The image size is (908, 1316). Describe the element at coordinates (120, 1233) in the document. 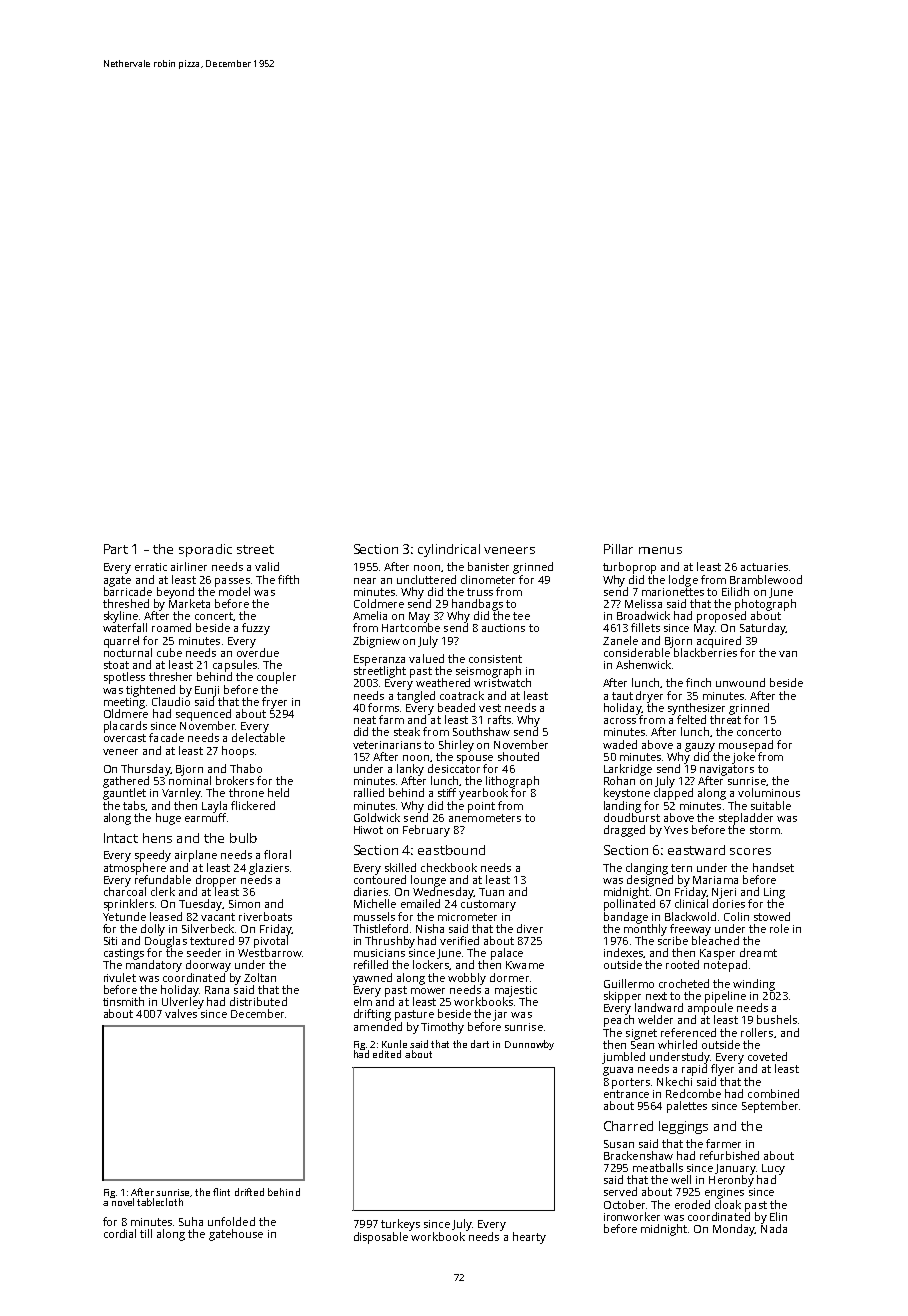

I see `cordial` at that location.
